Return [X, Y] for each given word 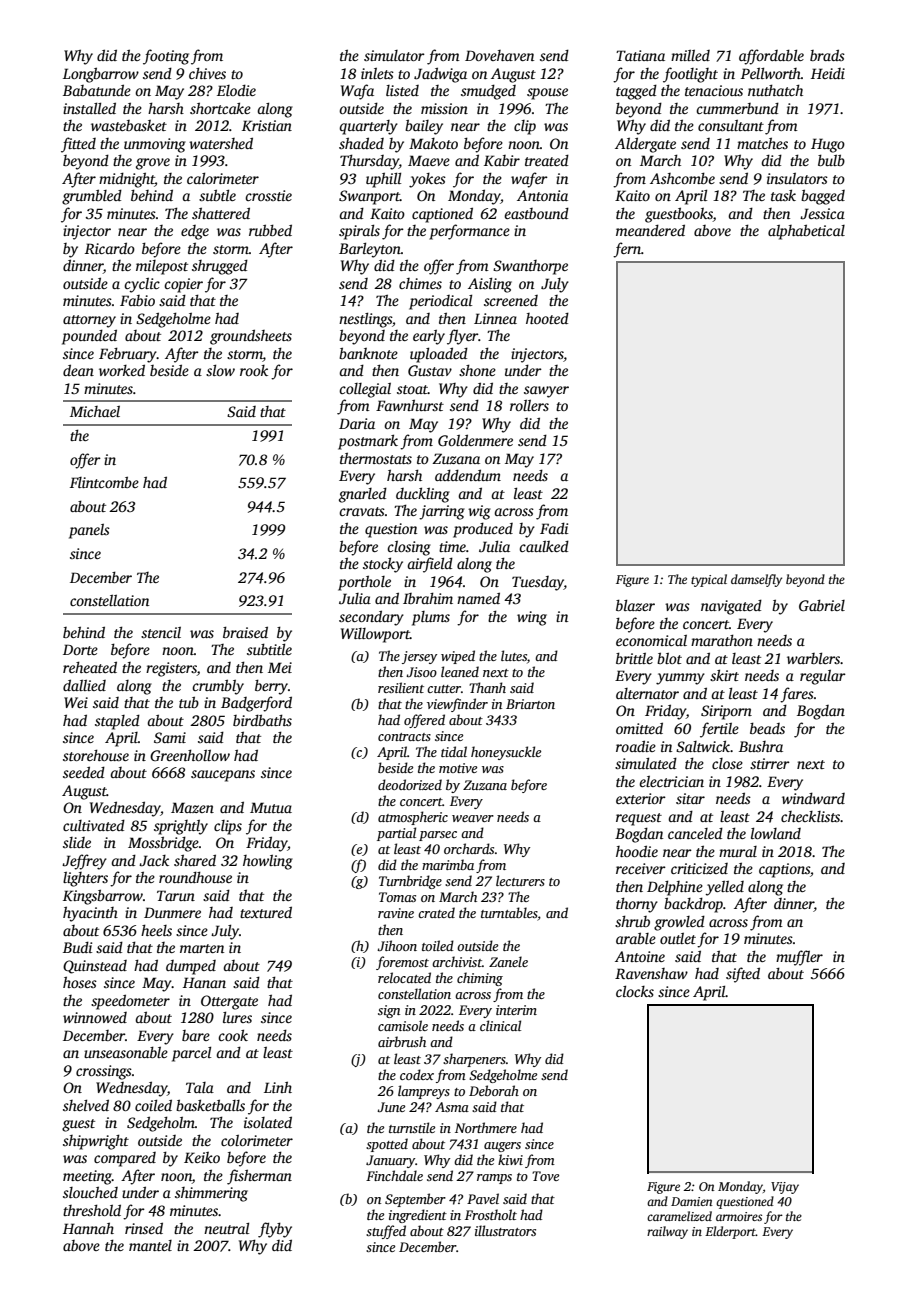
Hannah [88, 1228]
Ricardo [110, 248]
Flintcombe [104, 482]
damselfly [756, 580]
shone [477, 370]
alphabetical [806, 232]
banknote [368, 353]
